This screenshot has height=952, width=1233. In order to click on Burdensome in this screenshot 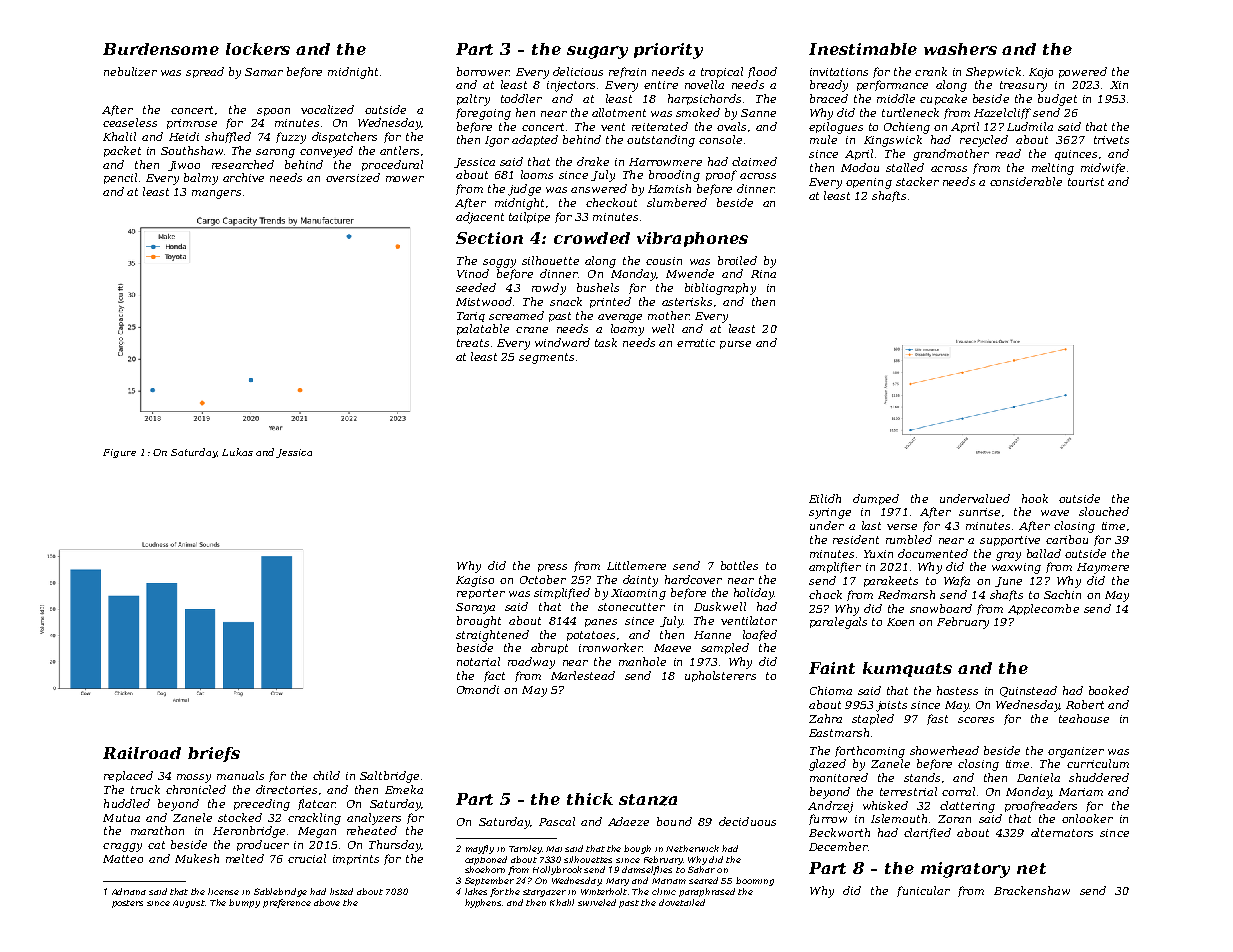, I will do `click(161, 49)`.
